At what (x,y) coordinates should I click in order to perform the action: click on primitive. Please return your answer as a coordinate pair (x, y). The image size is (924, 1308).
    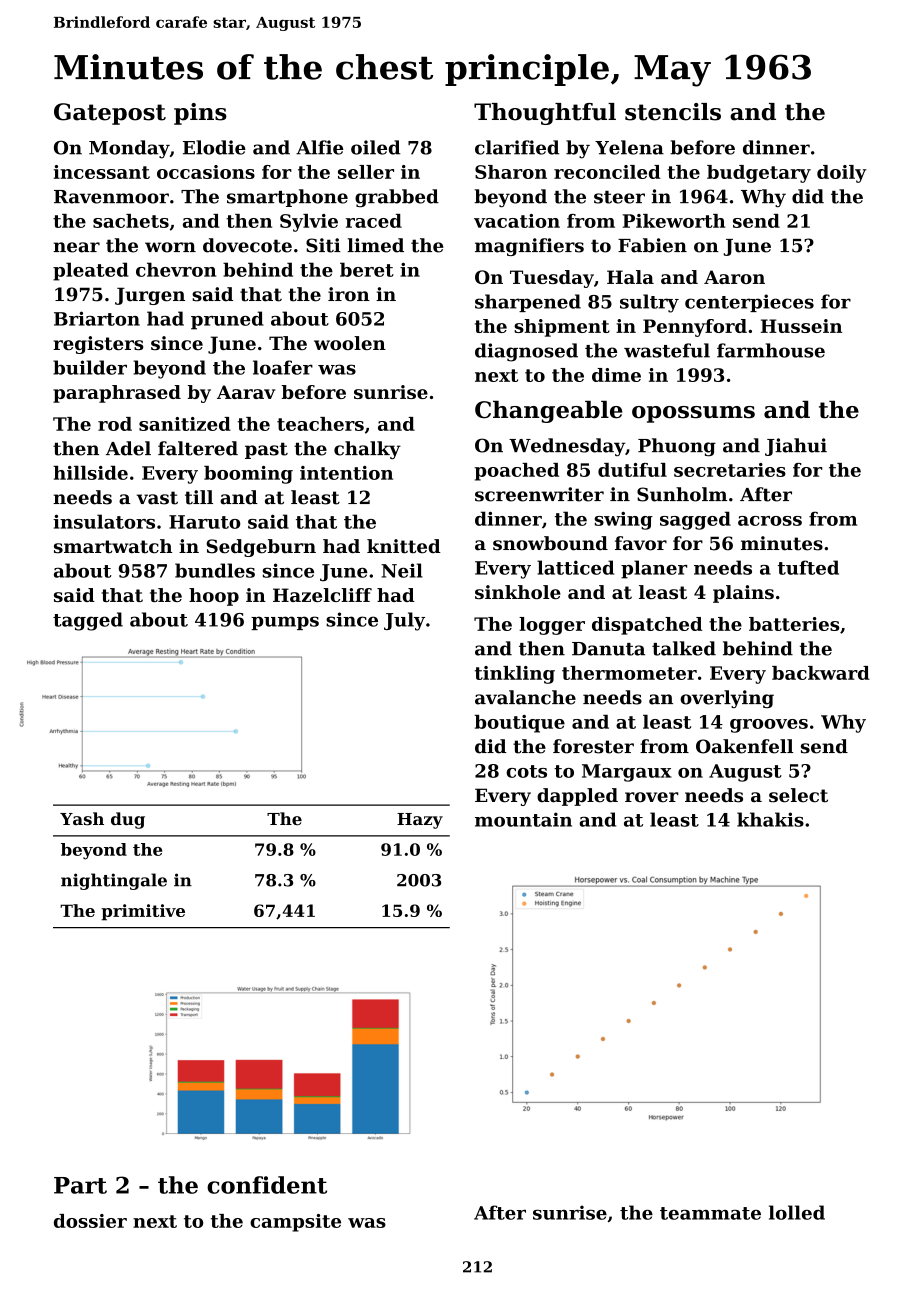
    Looking at the image, I should click on (143, 912).
